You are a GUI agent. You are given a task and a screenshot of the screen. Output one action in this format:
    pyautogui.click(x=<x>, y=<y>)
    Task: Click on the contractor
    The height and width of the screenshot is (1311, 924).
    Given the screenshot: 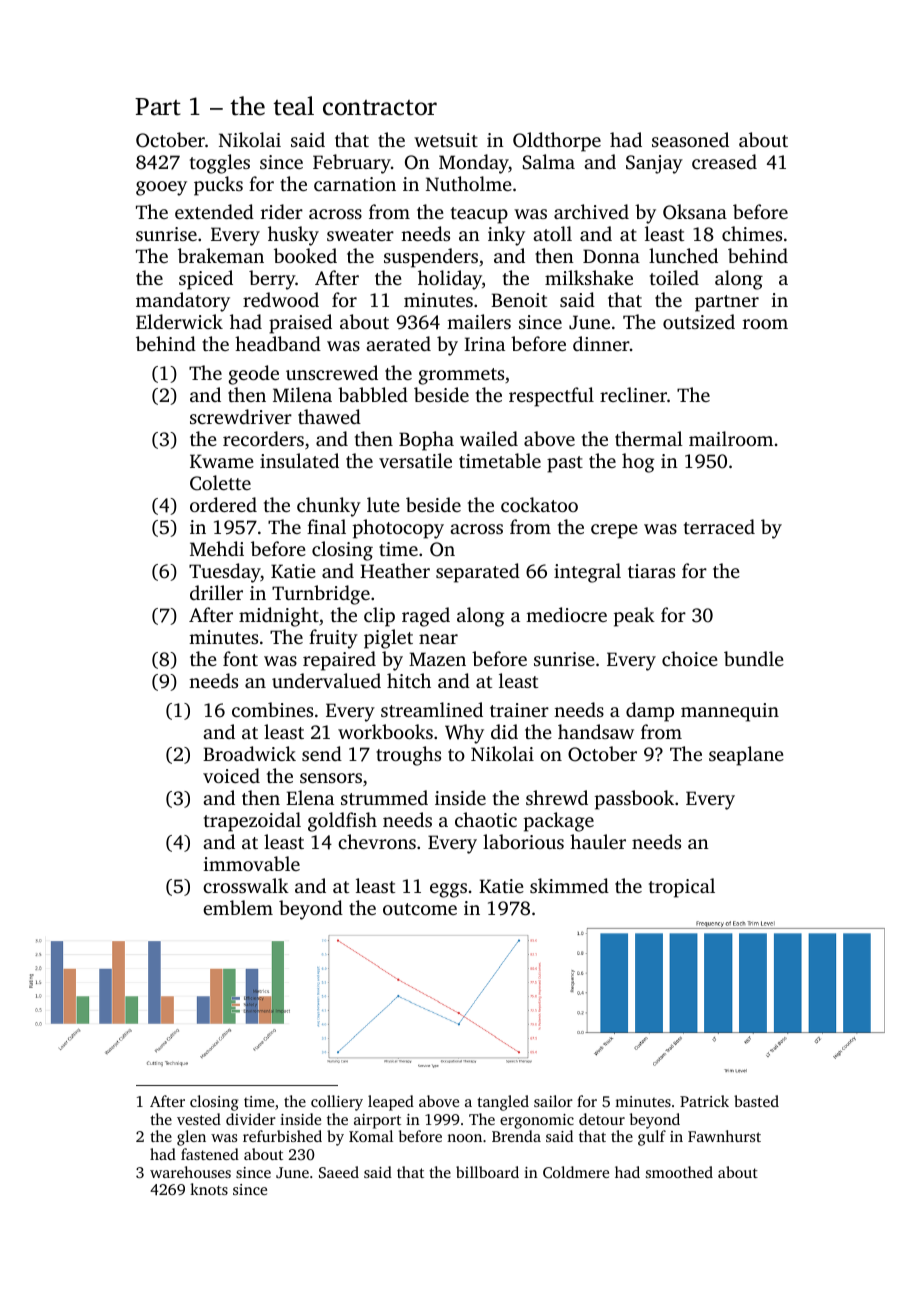 What is the action you would take?
    pyautogui.click(x=380, y=108)
